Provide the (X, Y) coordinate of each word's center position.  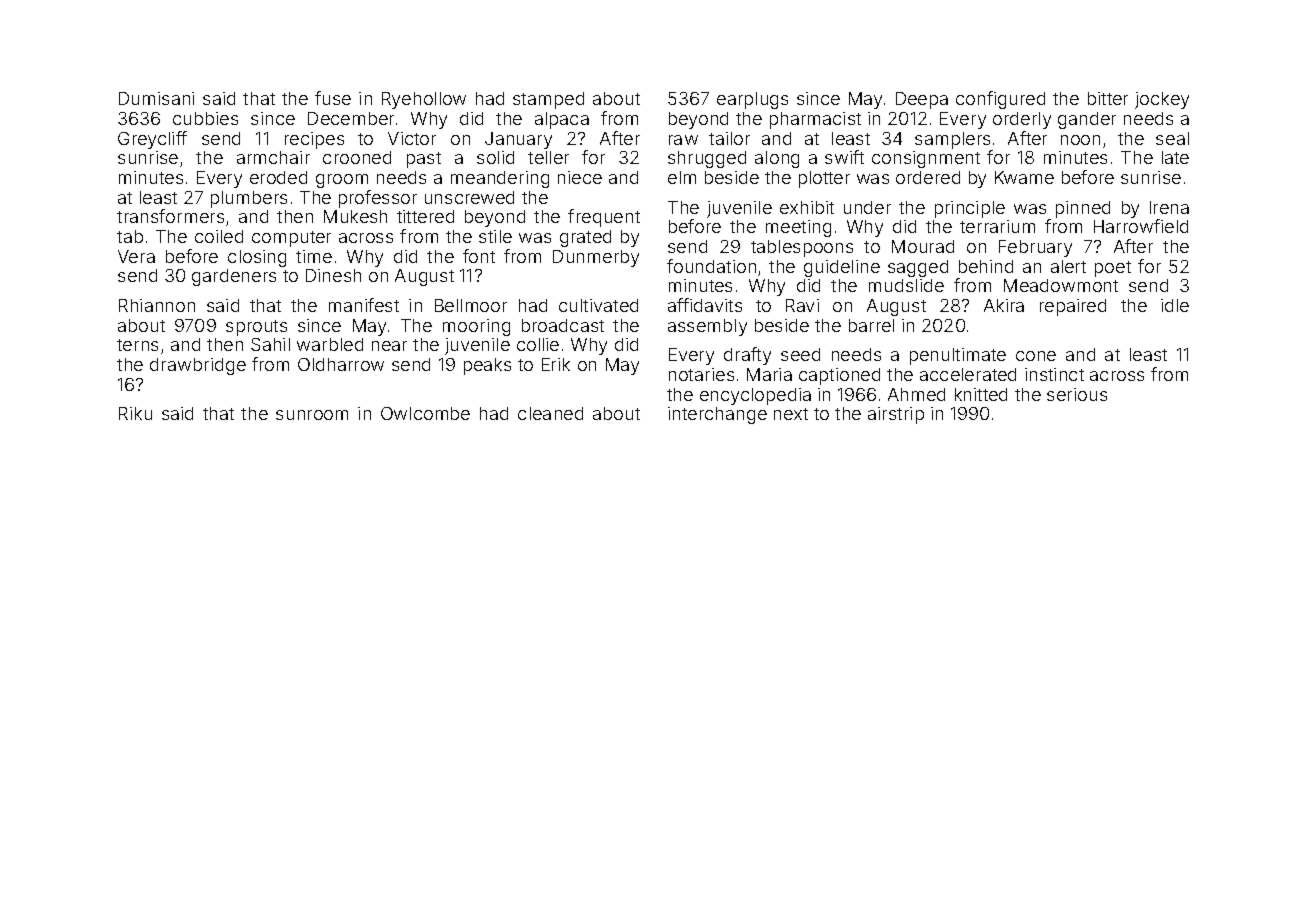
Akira (1004, 305)
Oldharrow (341, 364)
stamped (548, 100)
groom (342, 181)
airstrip (896, 415)
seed (800, 354)
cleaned (550, 413)
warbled (330, 344)
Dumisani (156, 98)
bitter (1108, 98)
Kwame (1024, 177)
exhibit (807, 207)
